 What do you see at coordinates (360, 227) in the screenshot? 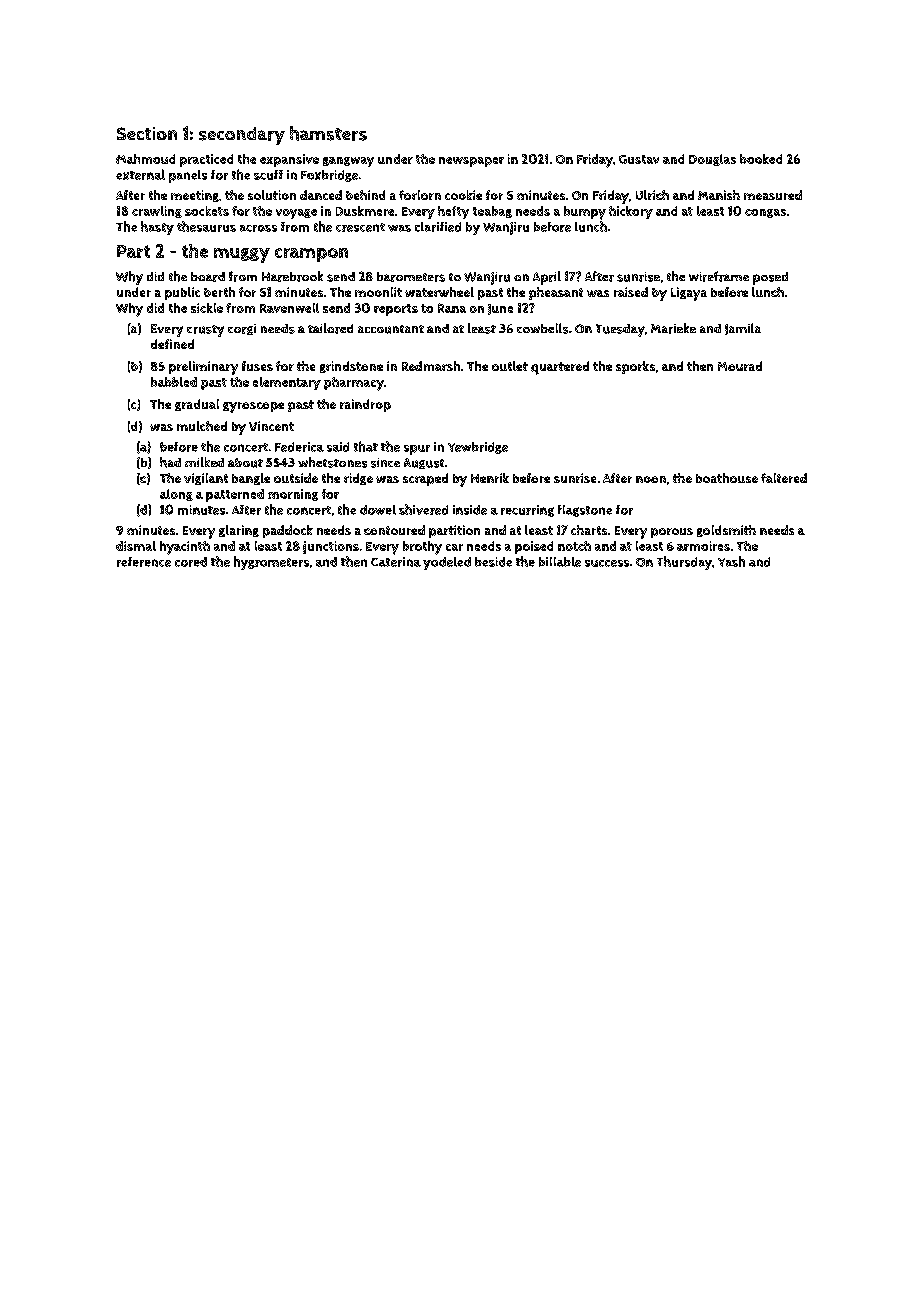
I see `crescent` at bounding box center [360, 227].
